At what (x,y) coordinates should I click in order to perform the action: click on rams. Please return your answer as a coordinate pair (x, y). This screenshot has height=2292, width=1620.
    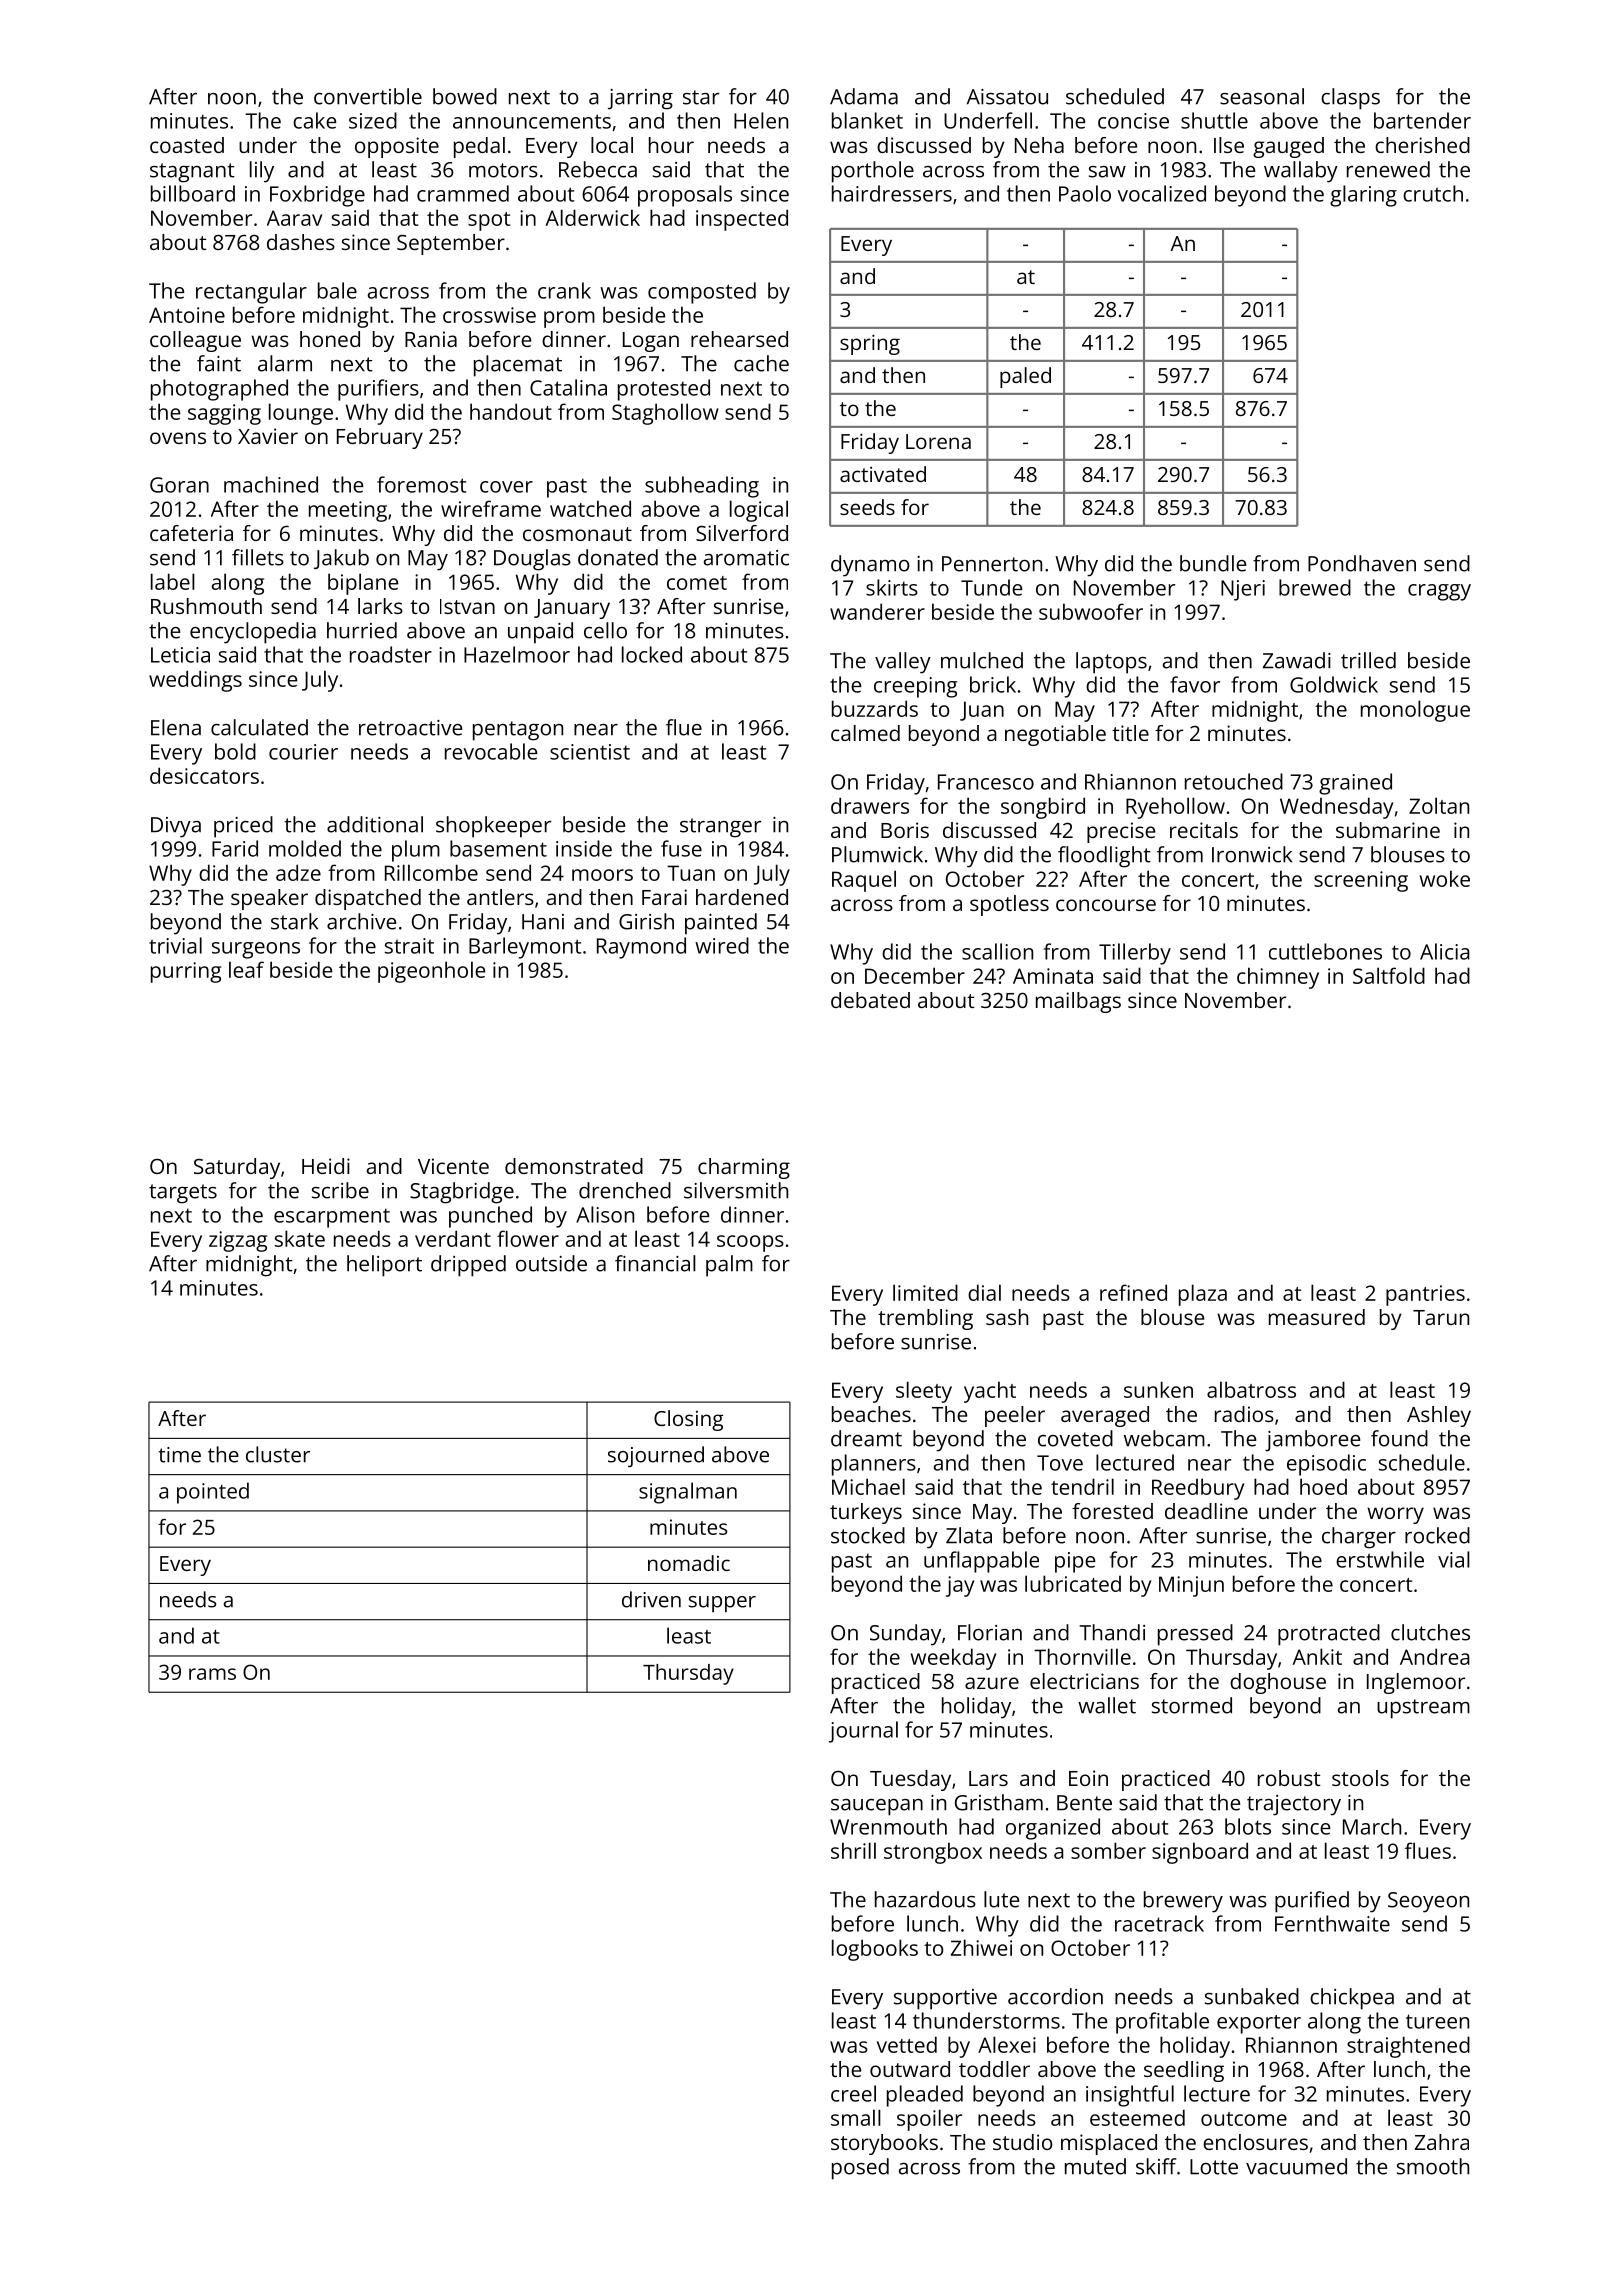
    Looking at the image, I should click on (212, 1674).
